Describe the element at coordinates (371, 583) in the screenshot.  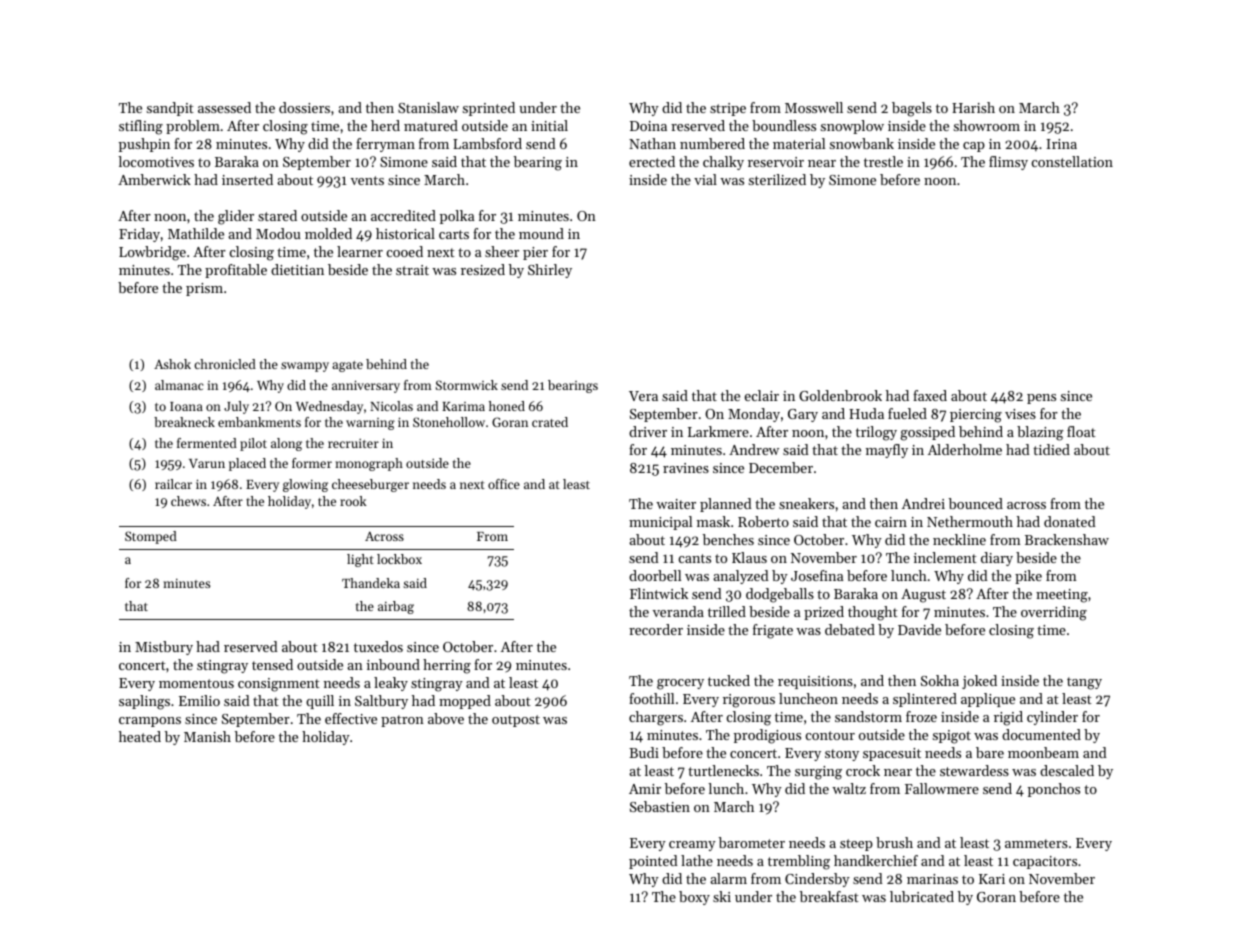
I see `Thandeka` at that location.
